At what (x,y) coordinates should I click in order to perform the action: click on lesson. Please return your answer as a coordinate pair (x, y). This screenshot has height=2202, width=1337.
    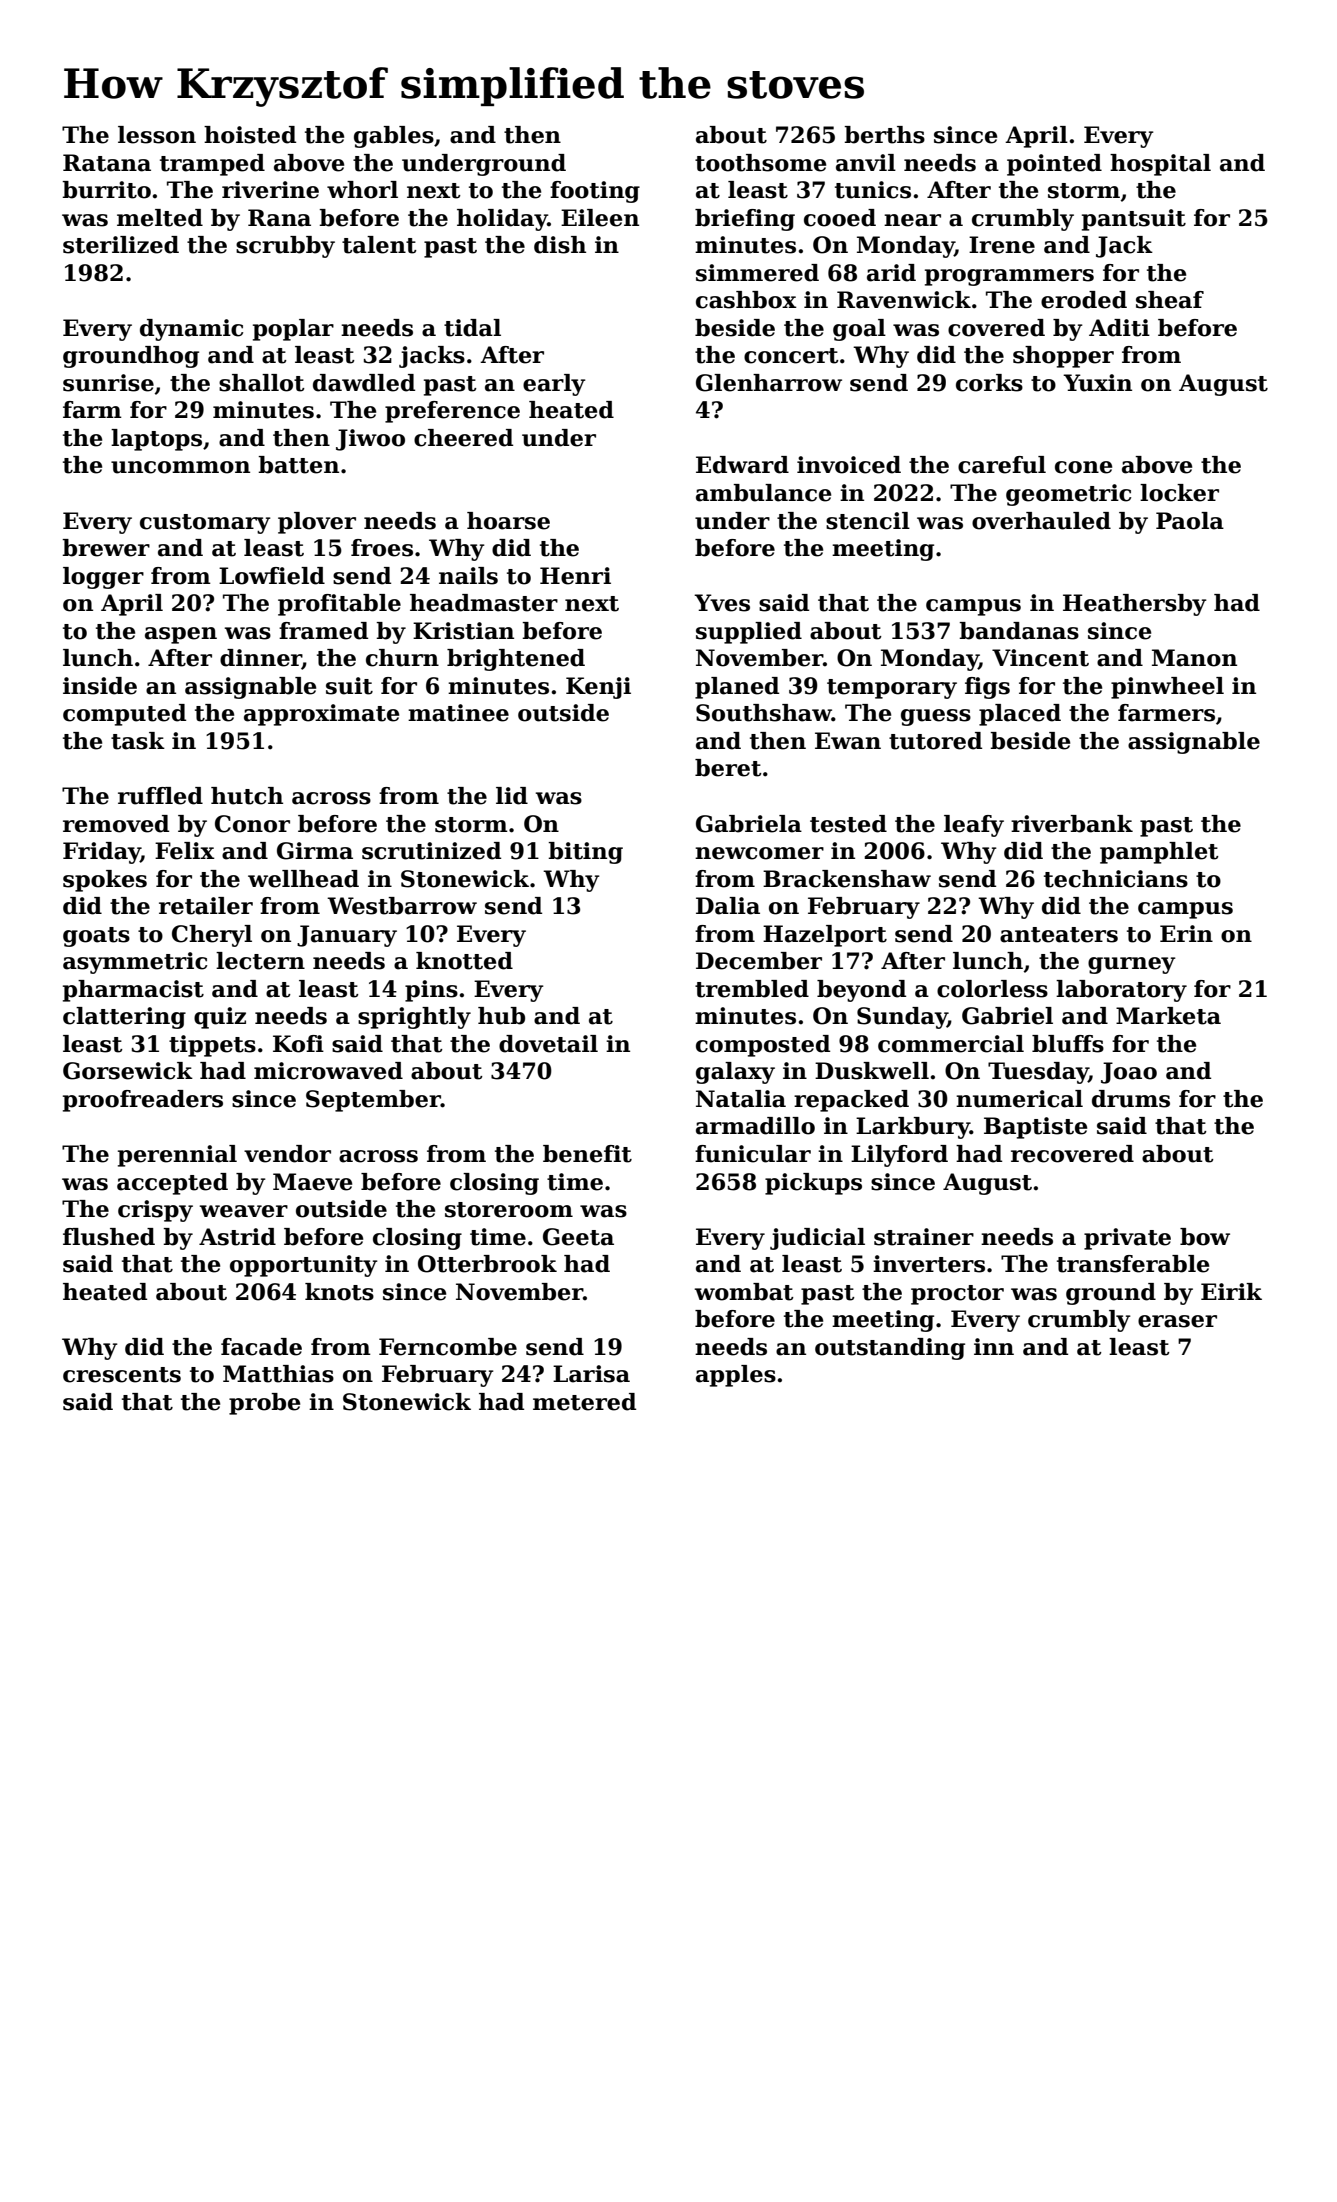
    Looking at the image, I should click on (157, 135).
